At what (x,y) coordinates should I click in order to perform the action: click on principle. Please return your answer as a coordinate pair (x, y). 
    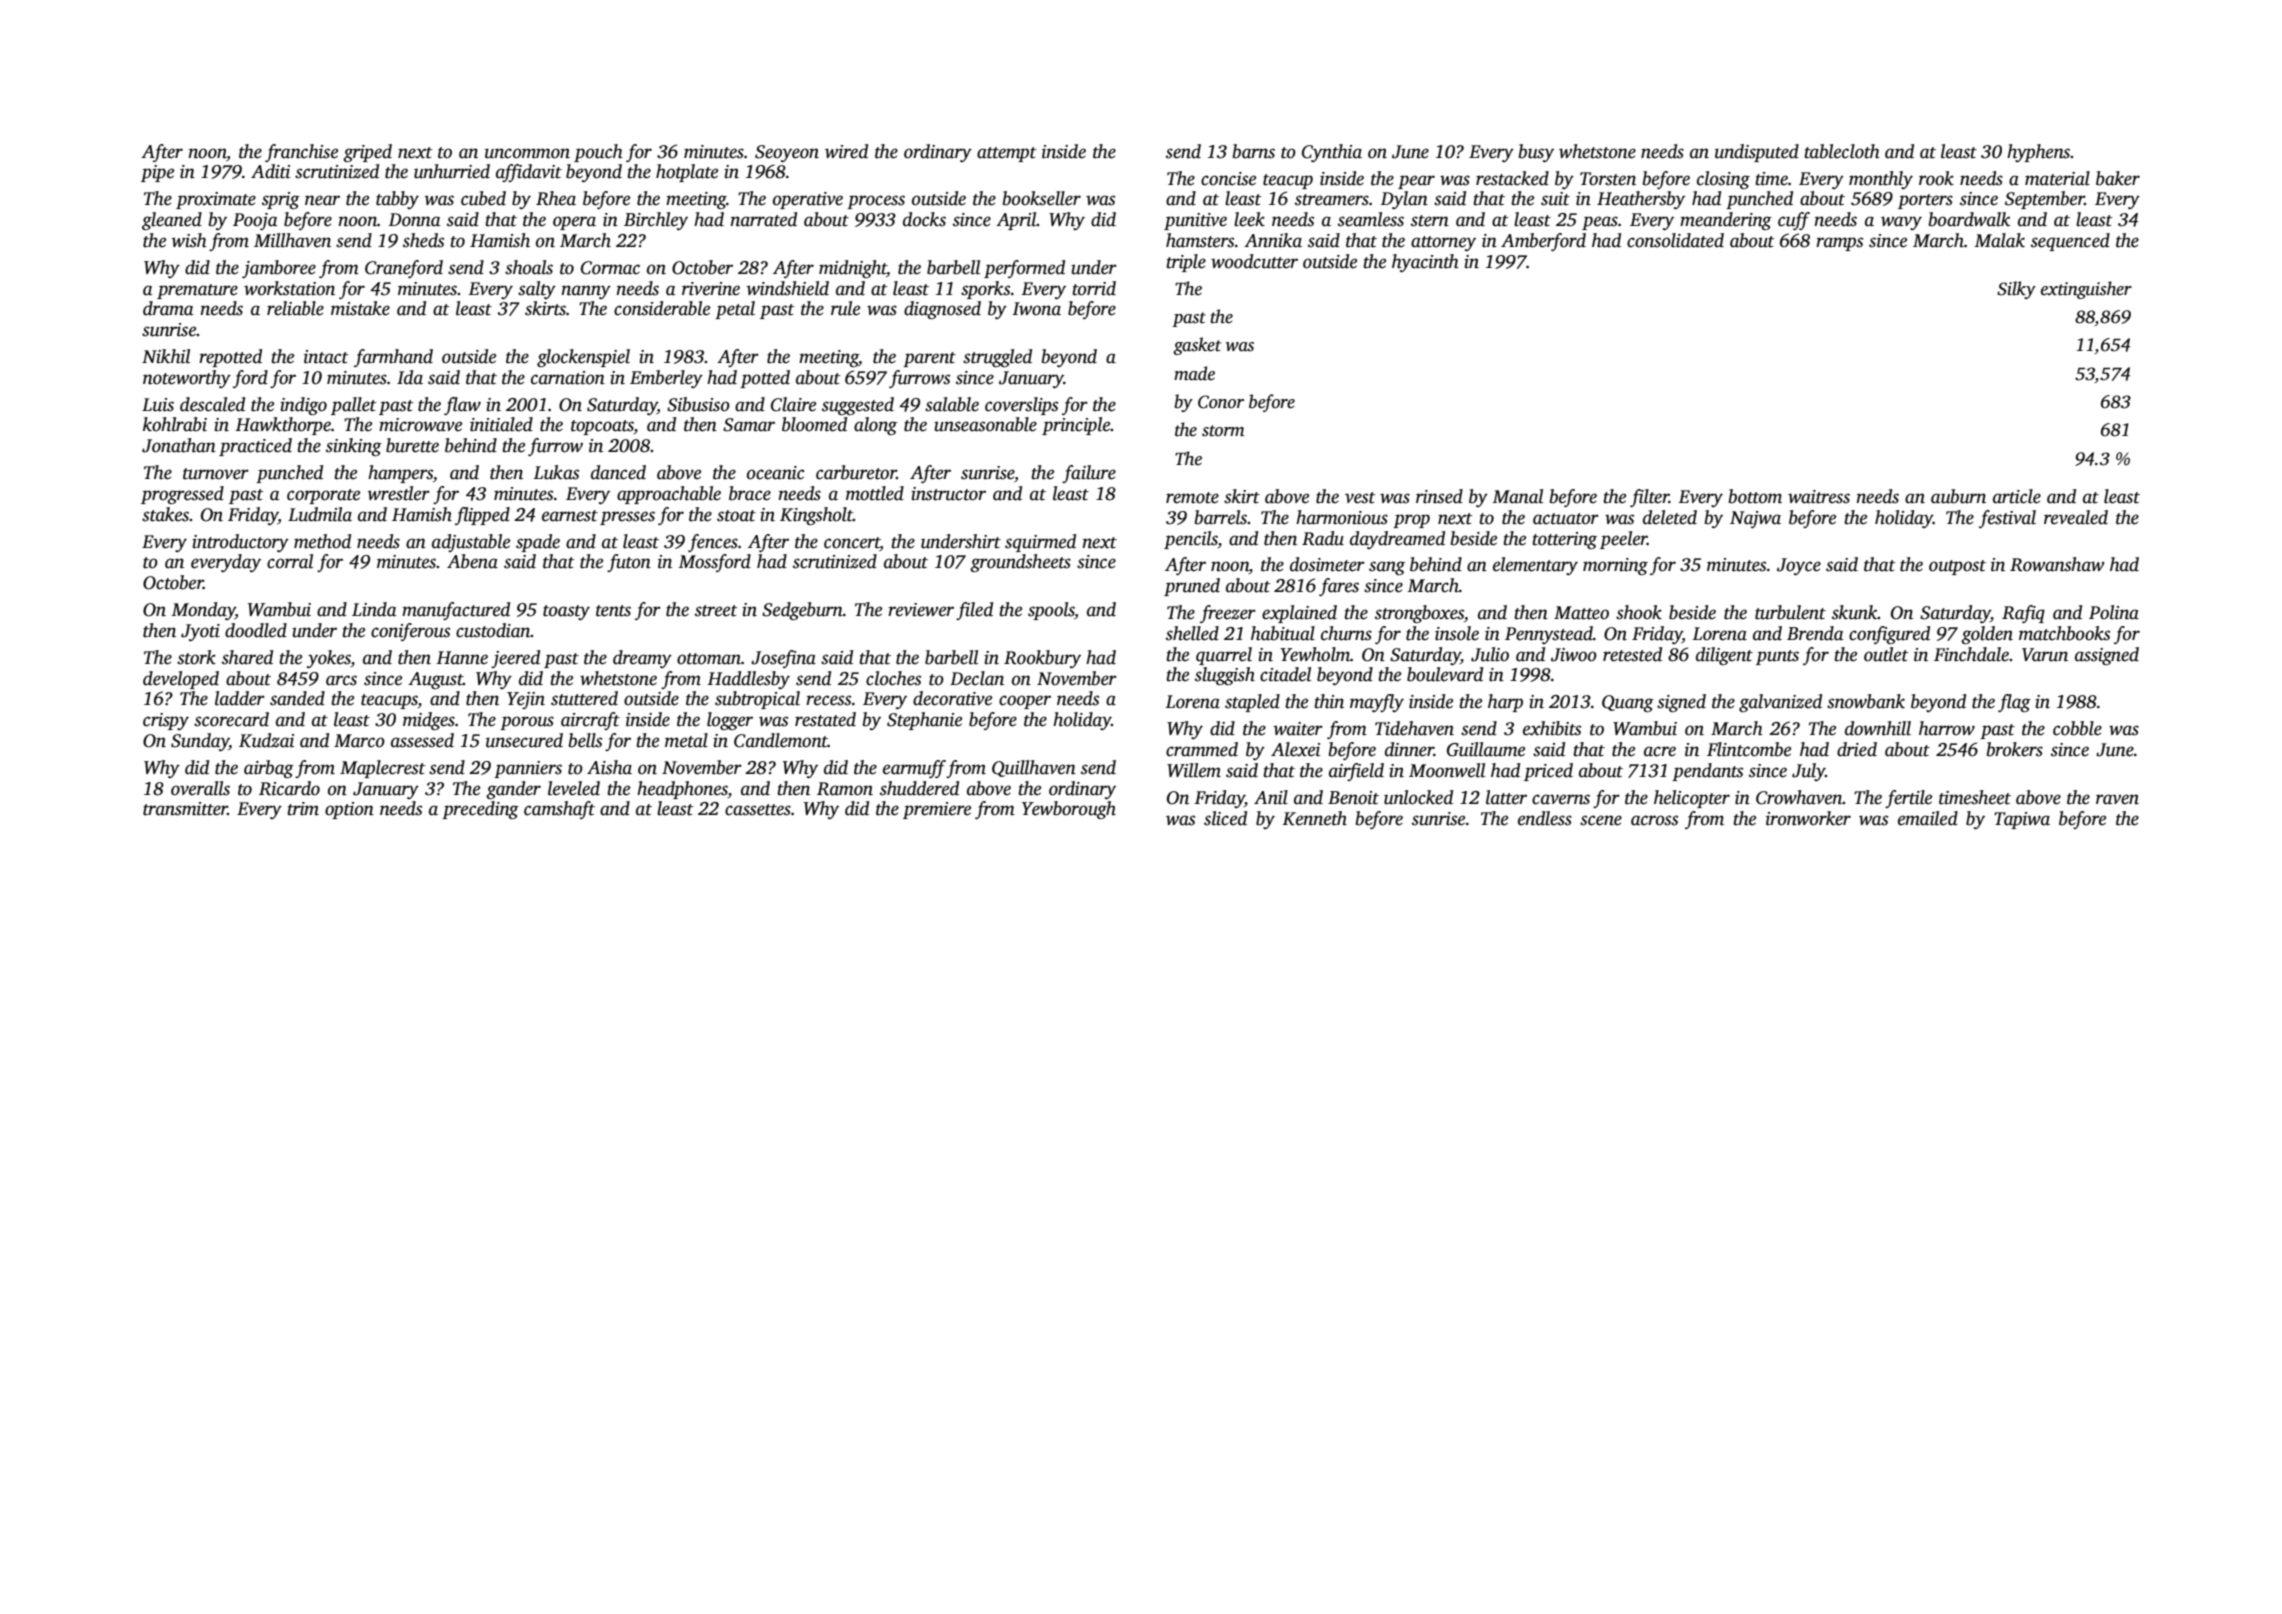
    Looking at the image, I should click on (1076, 426).
